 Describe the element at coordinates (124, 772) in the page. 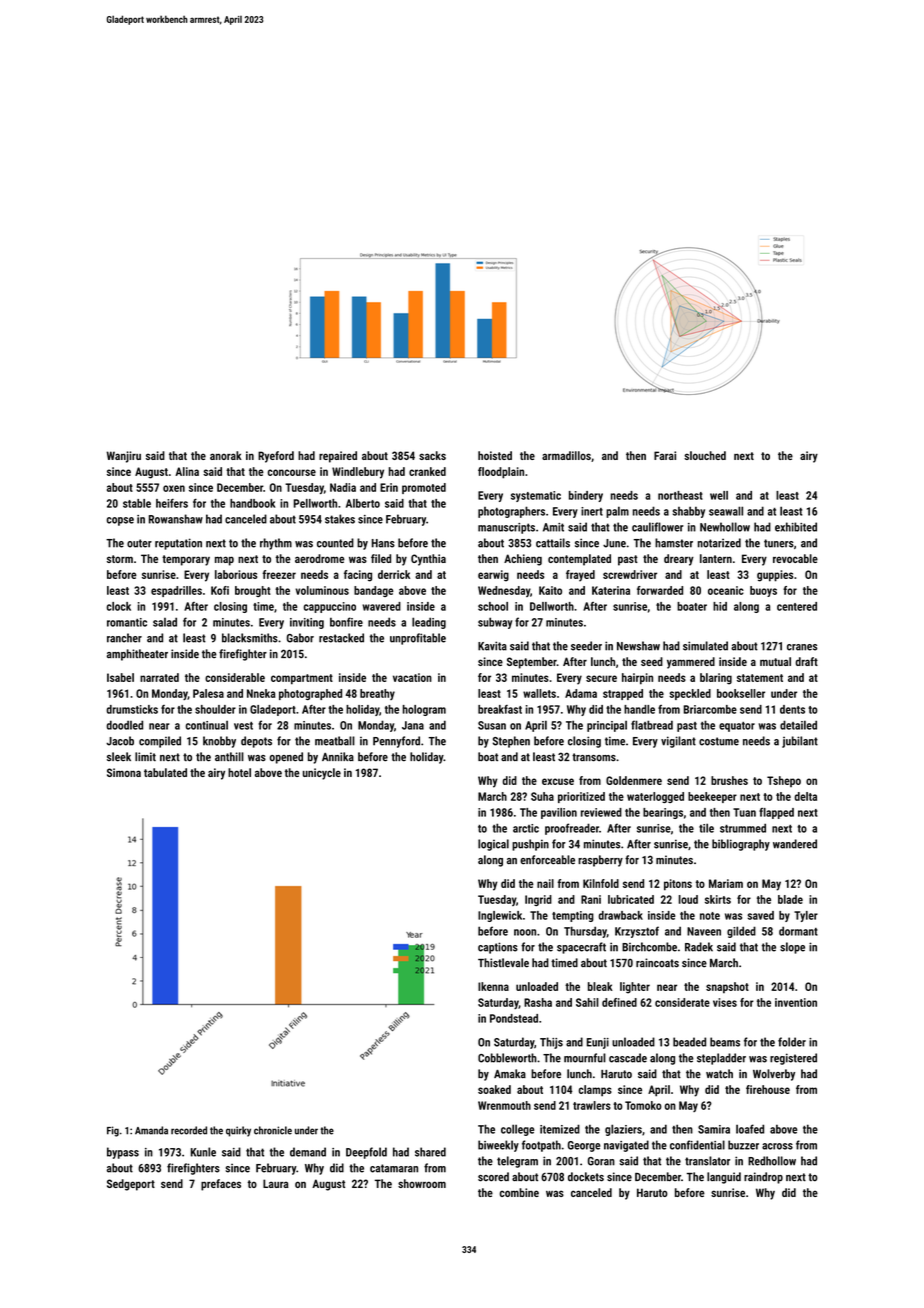

I see `Simona` at that location.
